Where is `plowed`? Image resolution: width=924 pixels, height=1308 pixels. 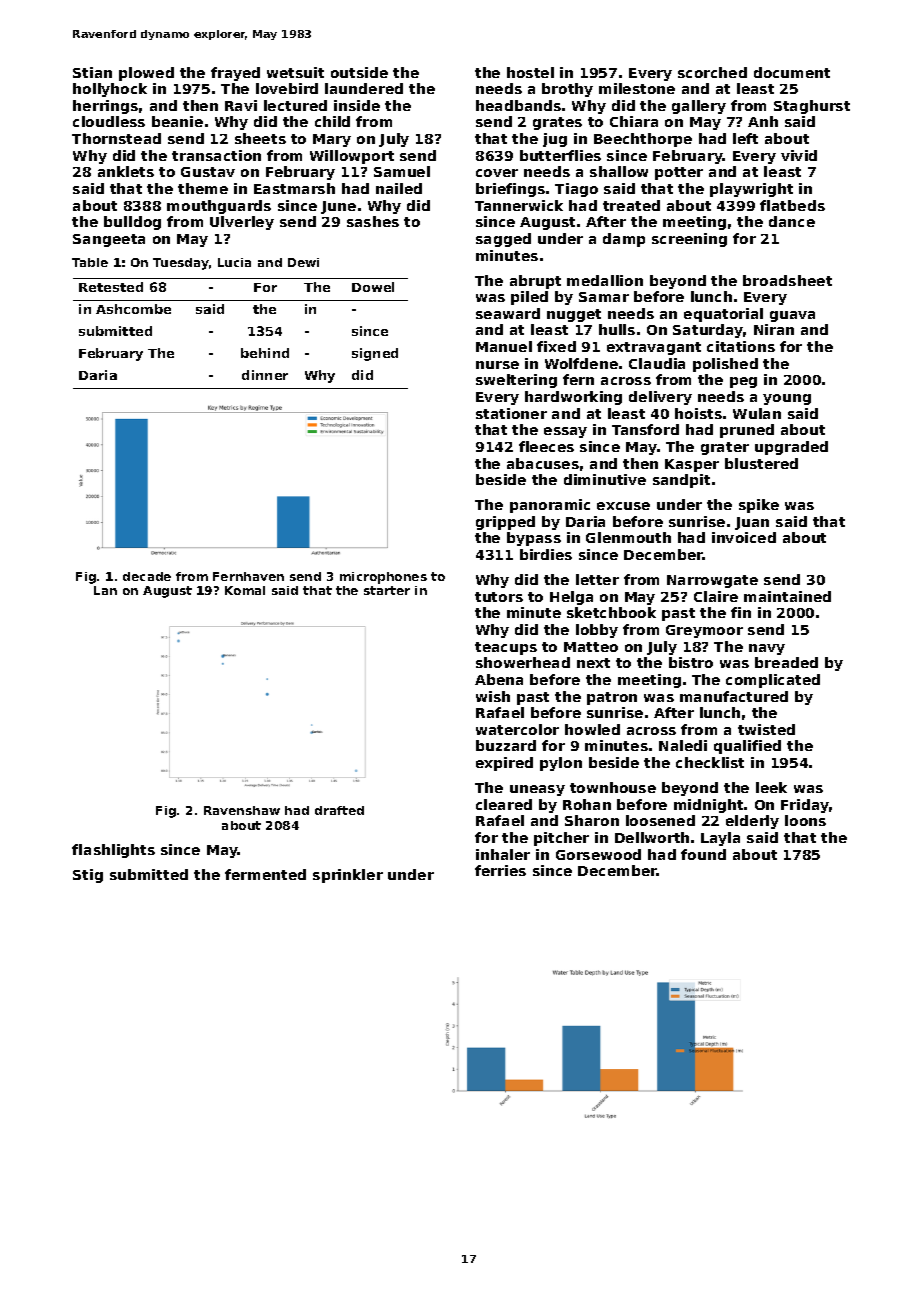 plowed is located at coordinates (146, 74).
